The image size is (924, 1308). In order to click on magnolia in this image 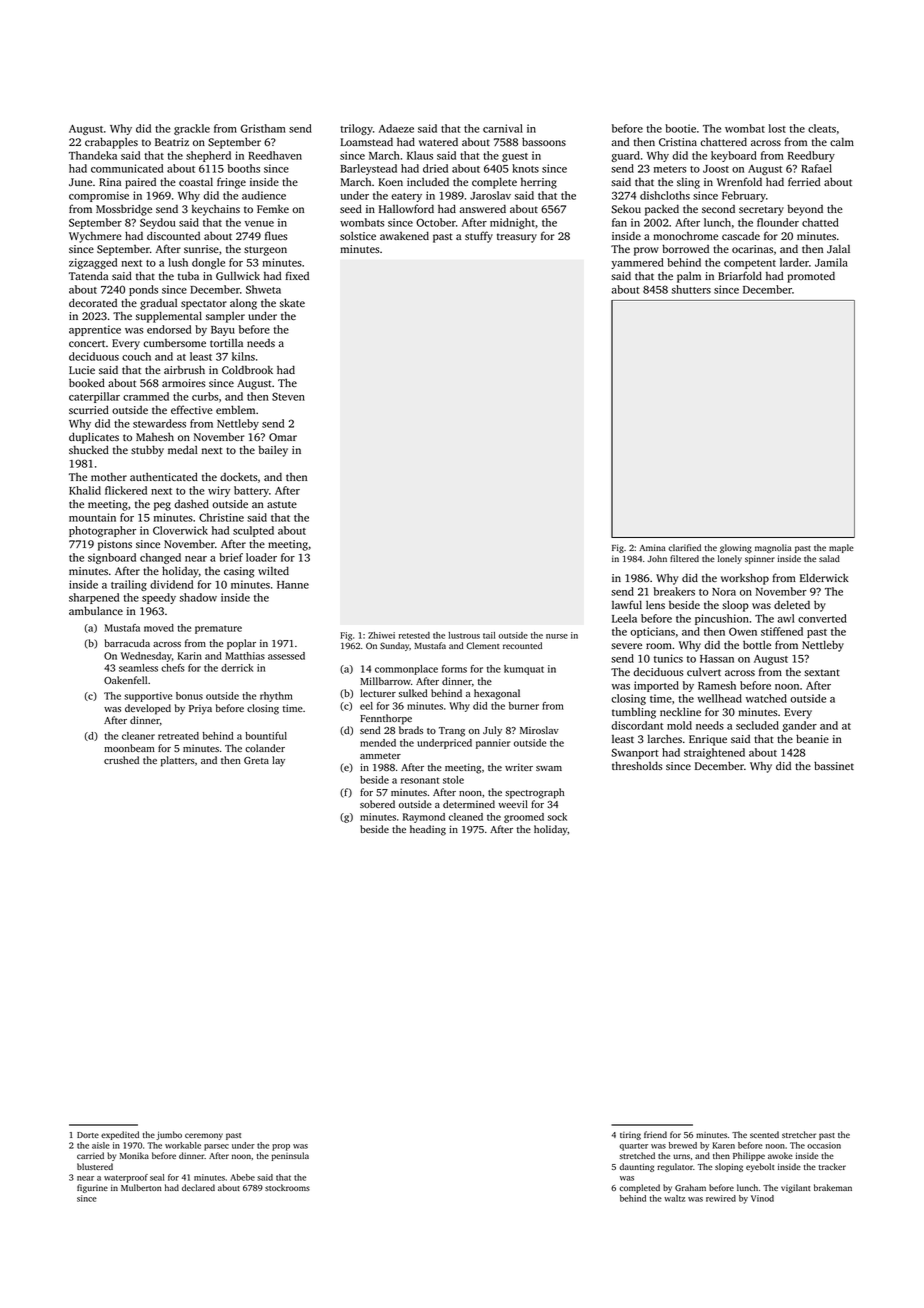, I will do `click(773, 548)`.
